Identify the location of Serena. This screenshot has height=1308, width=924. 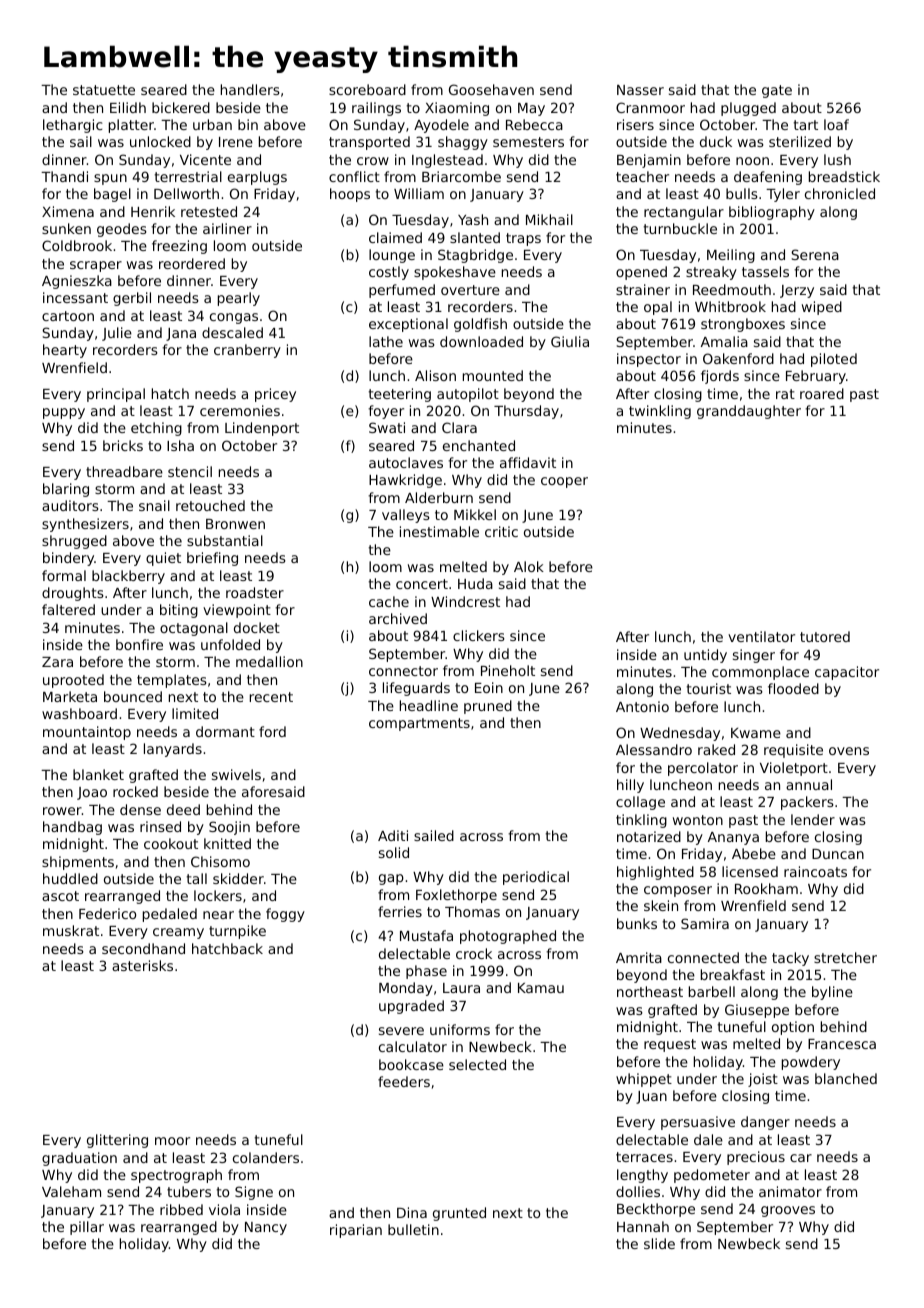
(815, 254).
